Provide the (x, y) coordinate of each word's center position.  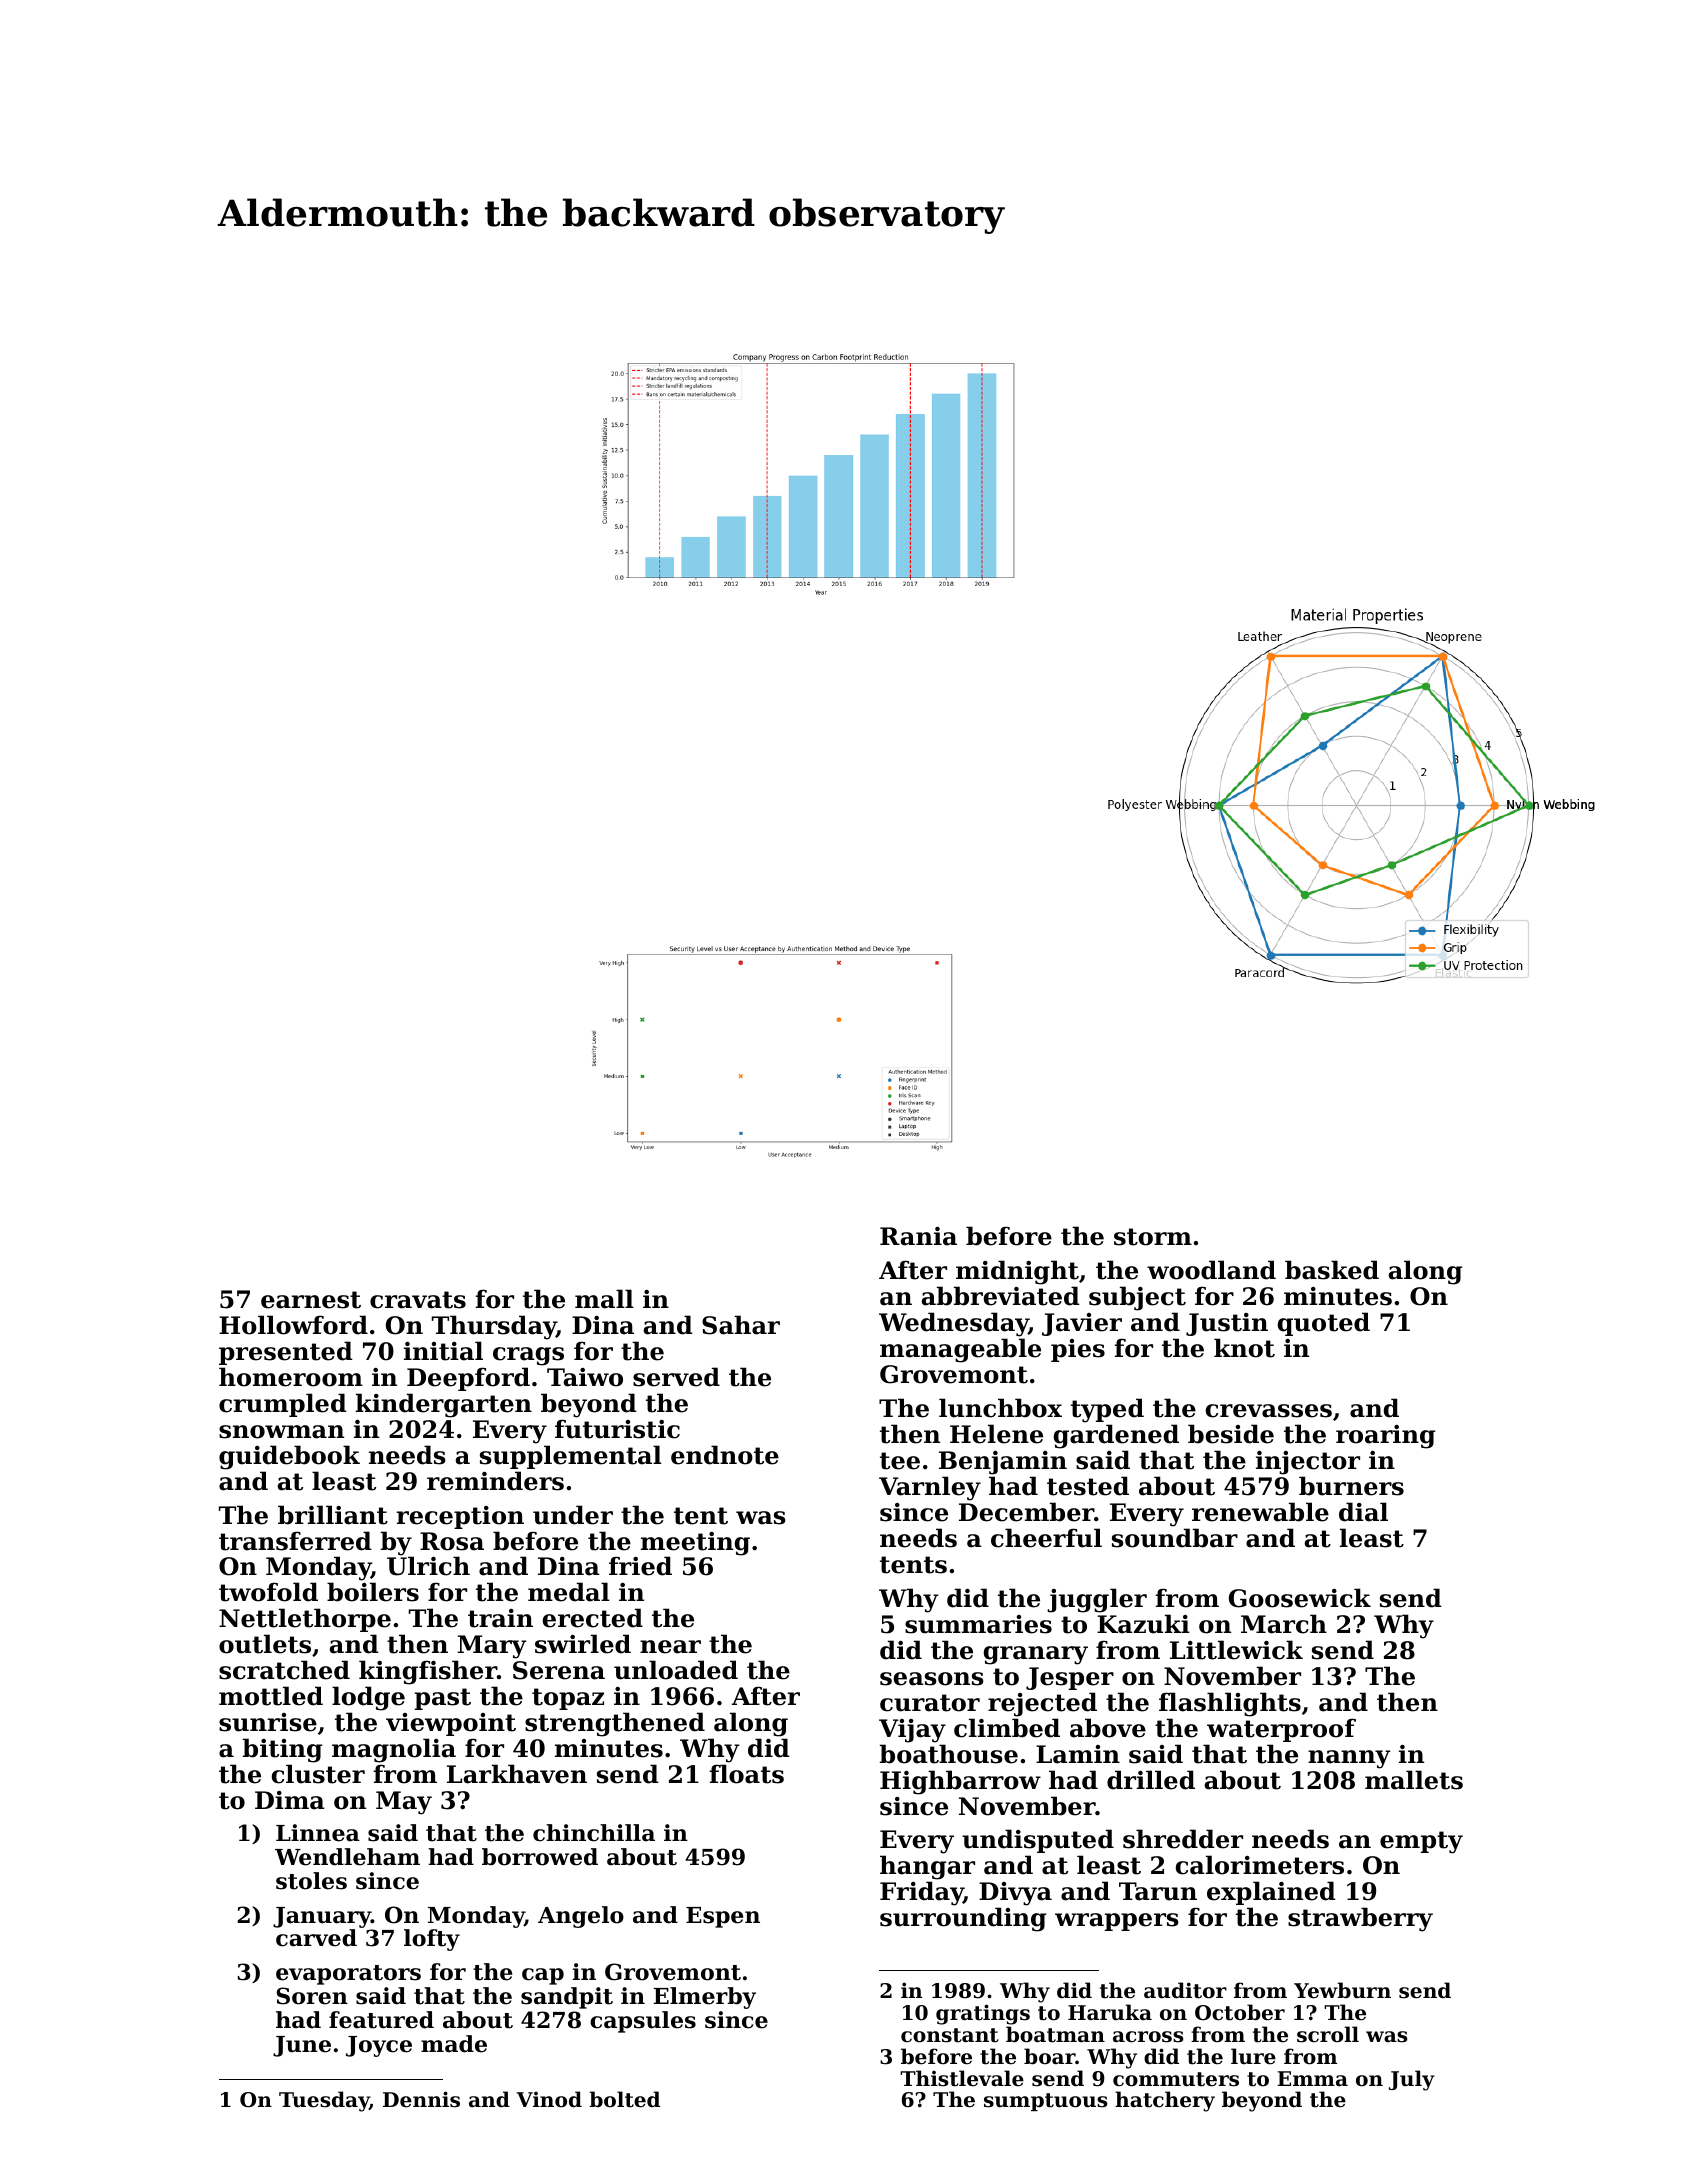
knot (1244, 1348)
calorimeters (1260, 1865)
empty (1421, 1842)
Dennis (421, 2099)
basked (1332, 1270)
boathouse (949, 1754)
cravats (418, 1300)
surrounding (963, 1919)
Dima (290, 1800)
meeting (695, 1544)
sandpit (567, 1998)
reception (460, 1517)
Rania (918, 1236)
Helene (996, 1434)
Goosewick (1300, 1598)
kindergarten (444, 1405)
